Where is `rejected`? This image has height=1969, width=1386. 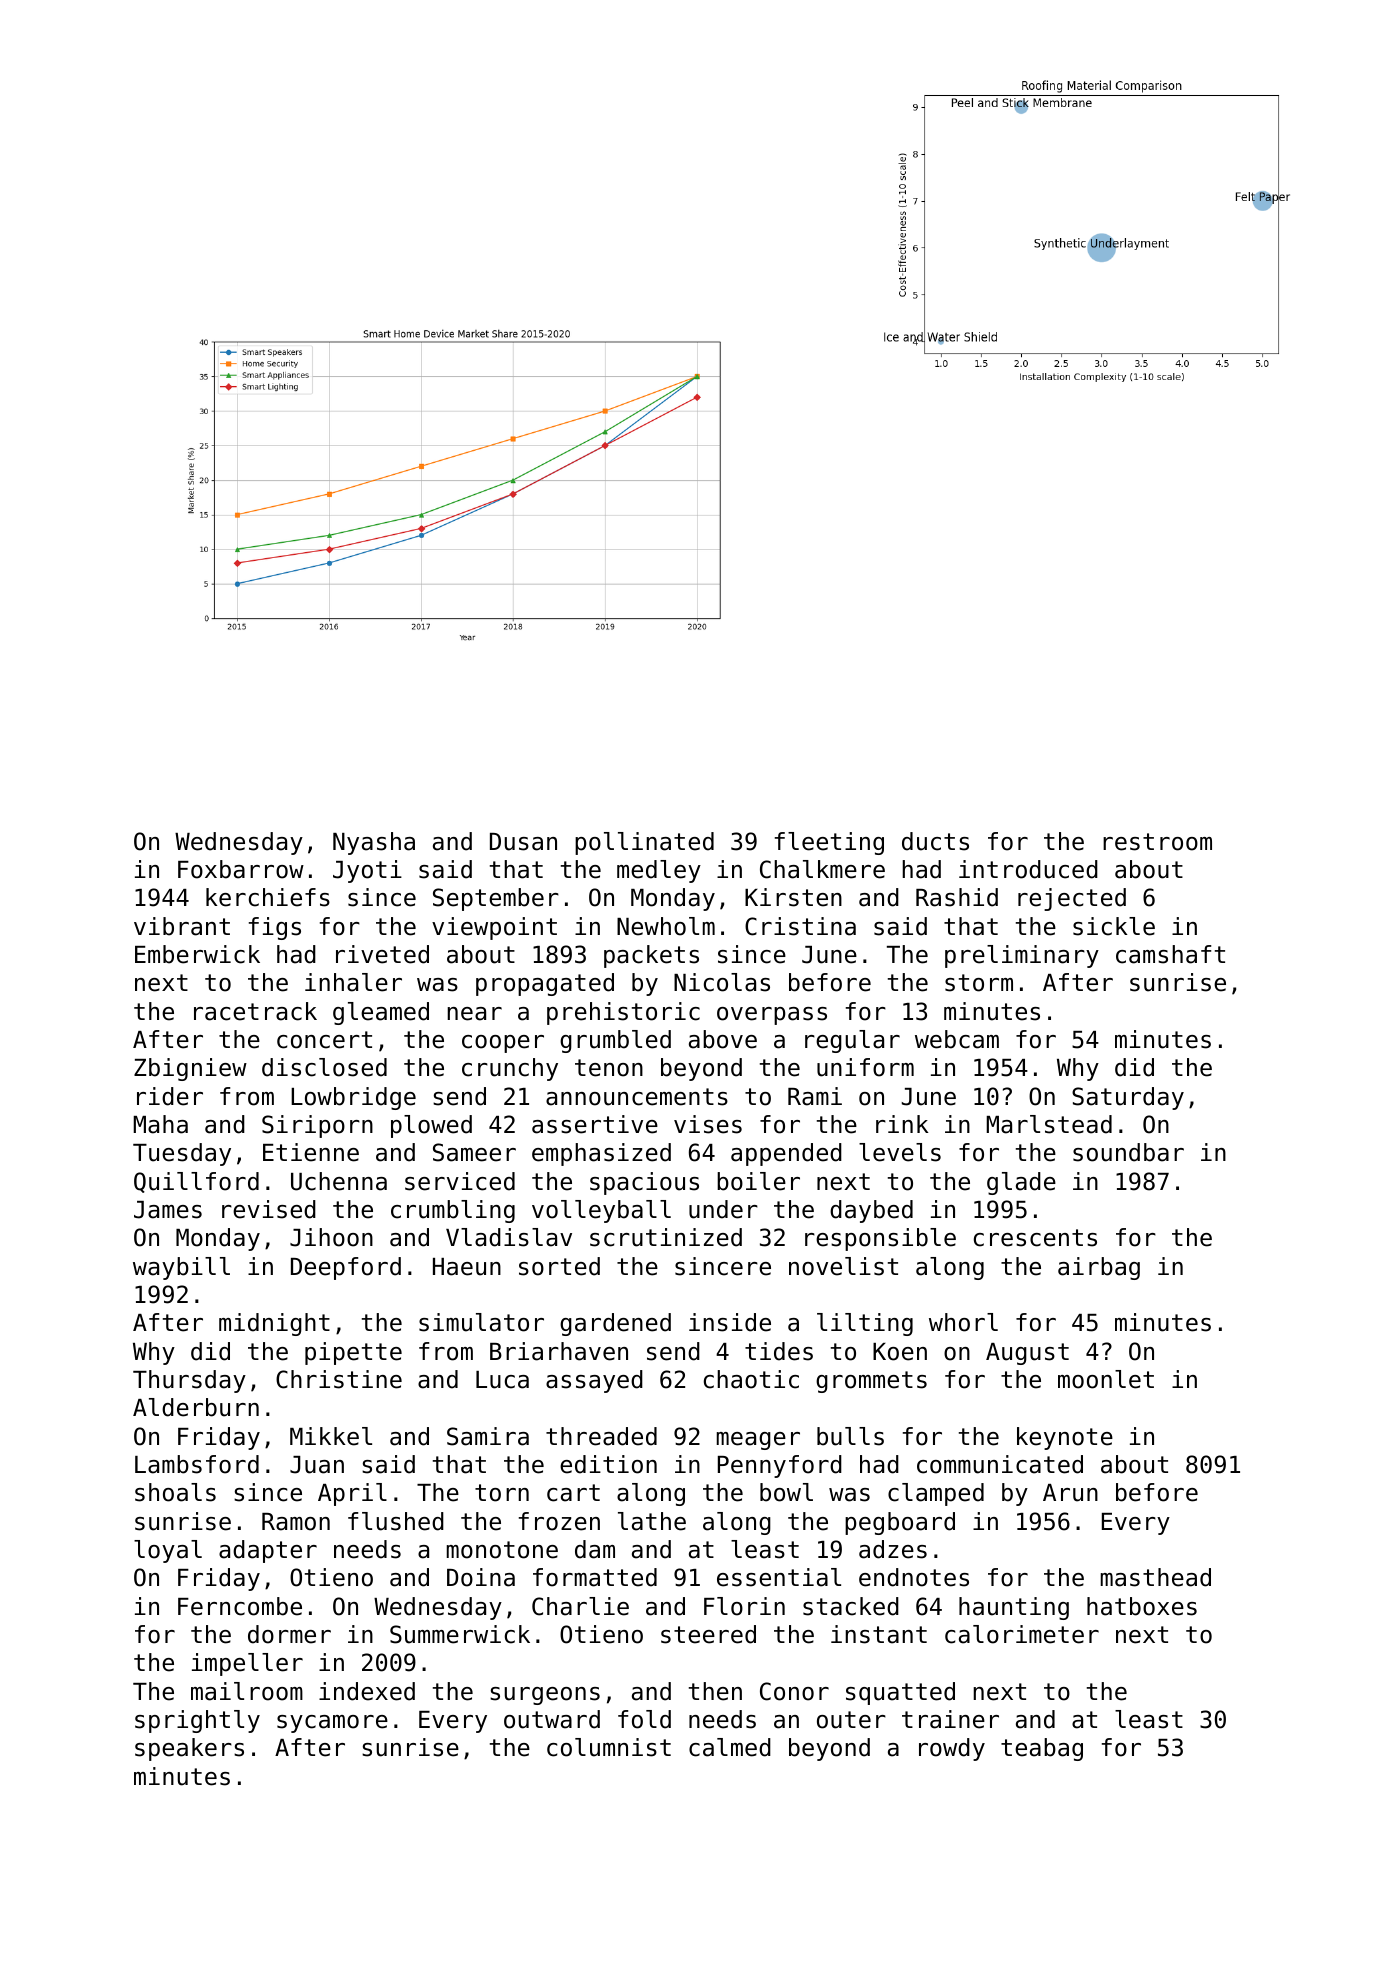
rejected is located at coordinates (1072, 899).
